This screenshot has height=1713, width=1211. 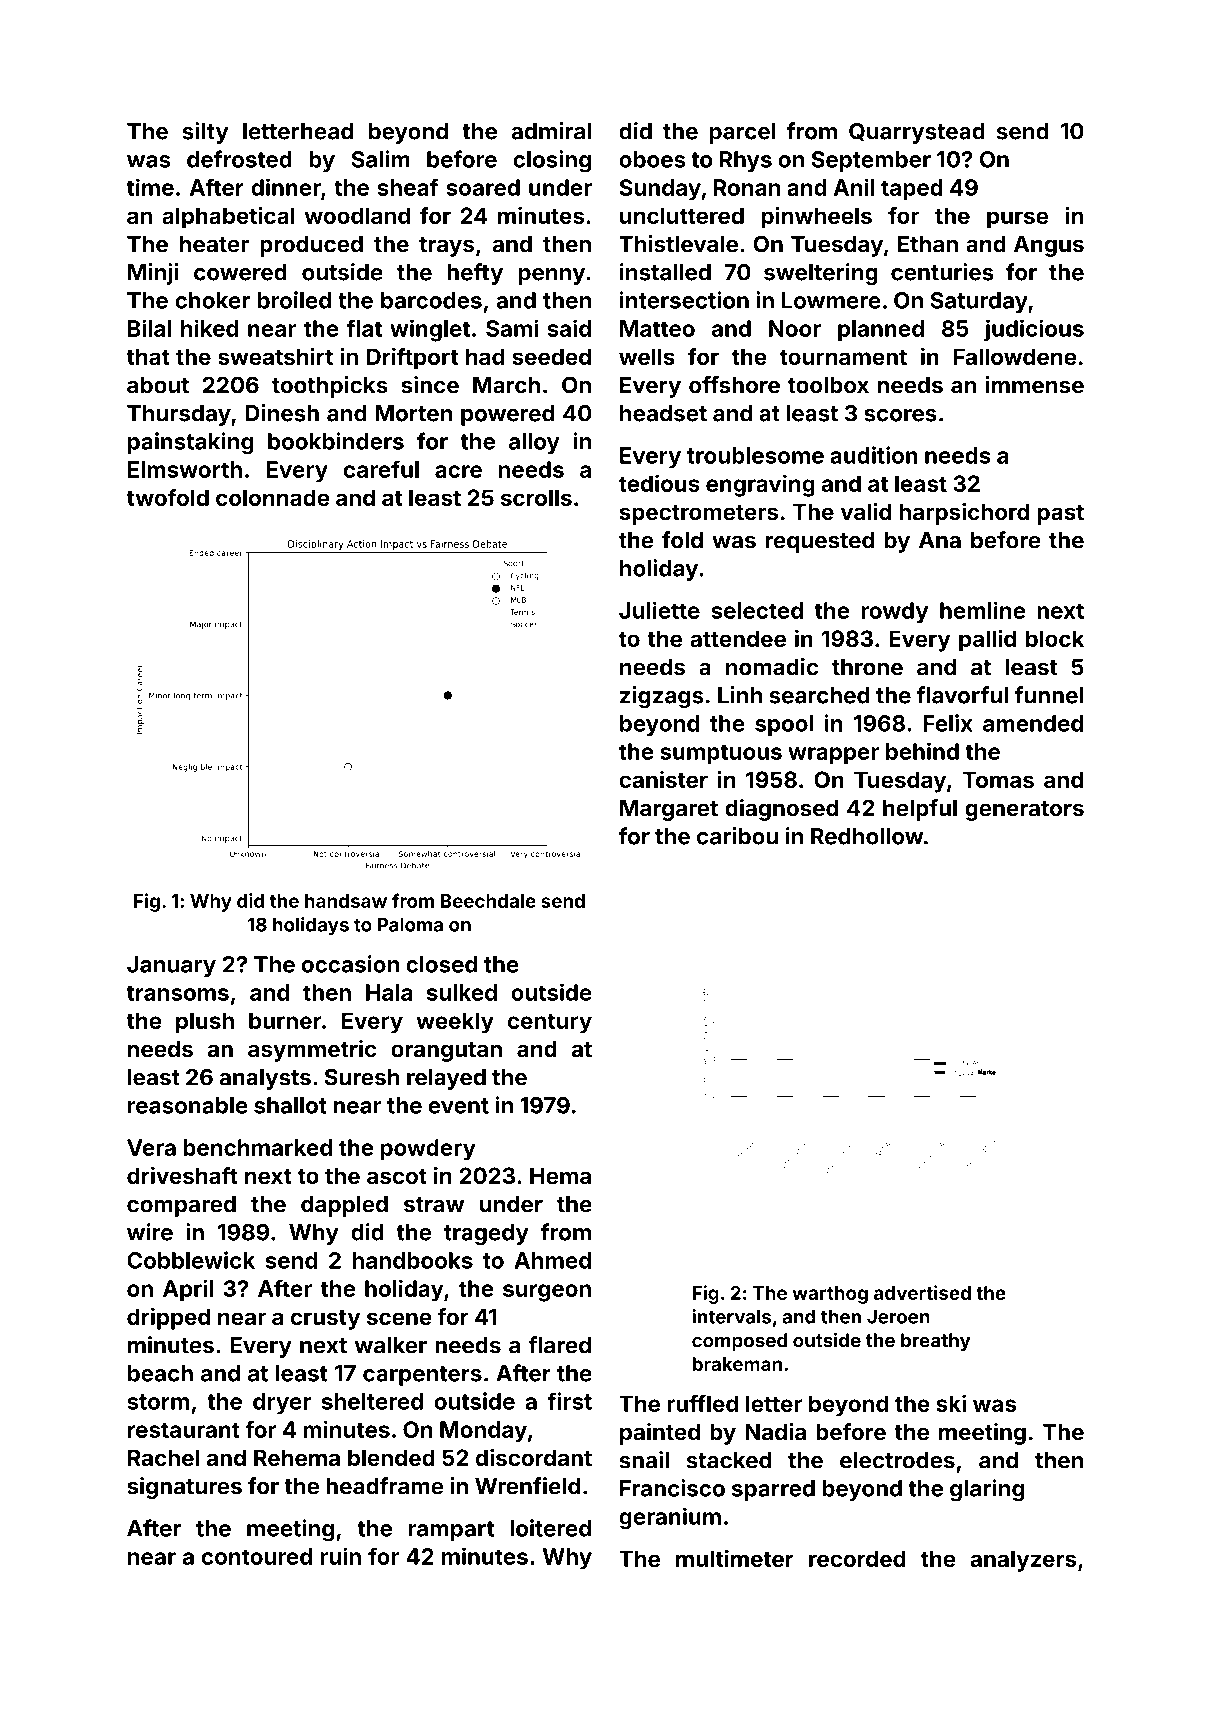 I want to click on ruin, so click(x=340, y=1556).
